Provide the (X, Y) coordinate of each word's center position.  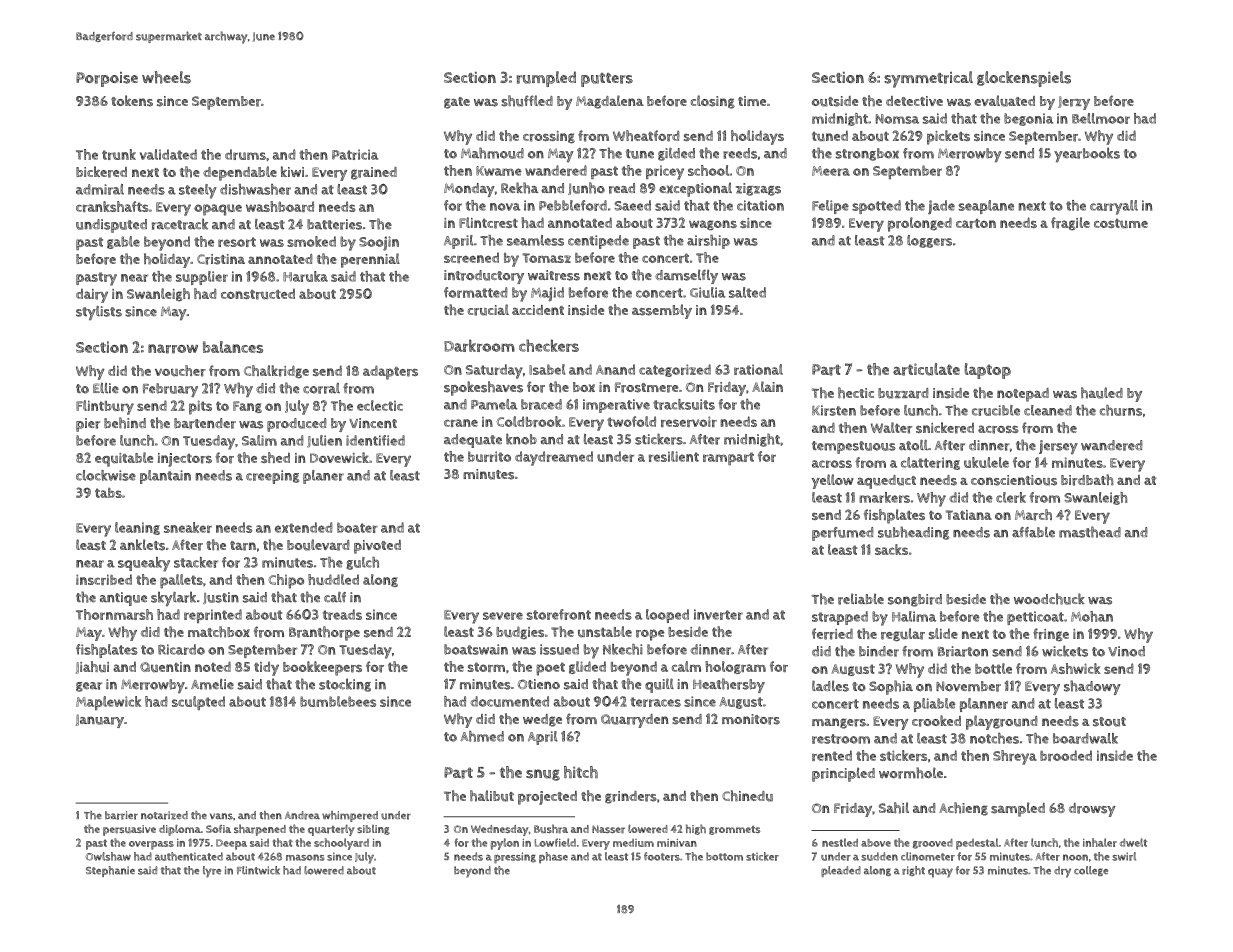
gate (457, 103)
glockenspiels (1024, 79)
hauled (1102, 393)
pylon (505, 844)
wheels (166, 77)
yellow (832, 481)
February (170, 390)
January (100, 721)
